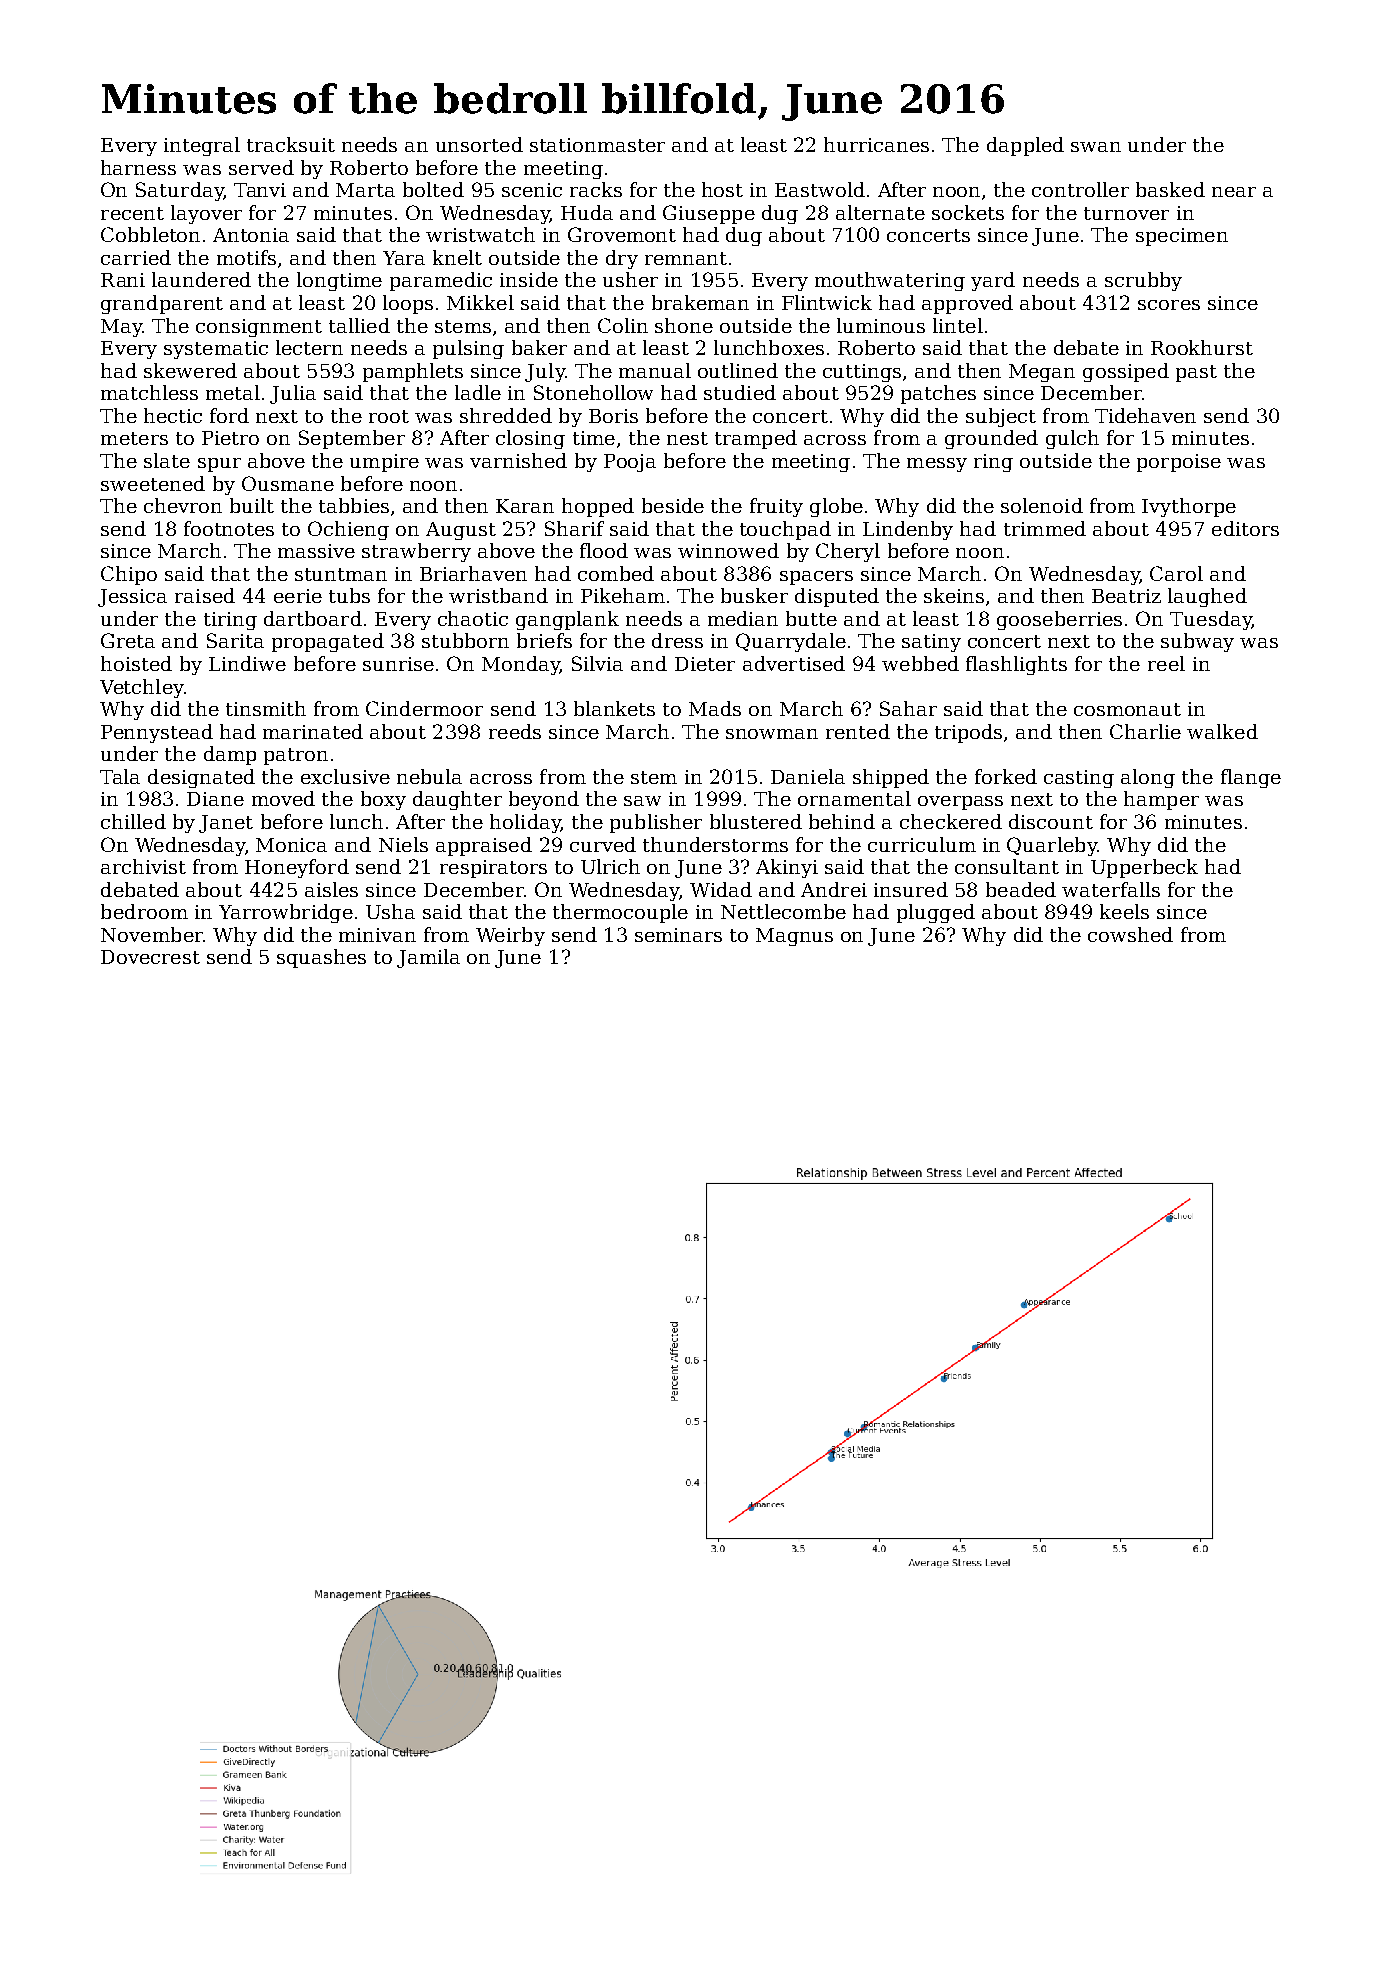 The image size is (1386, 1969). Describe the element at coordinates (246, 257) in the page. I see `motifs` at that location.
